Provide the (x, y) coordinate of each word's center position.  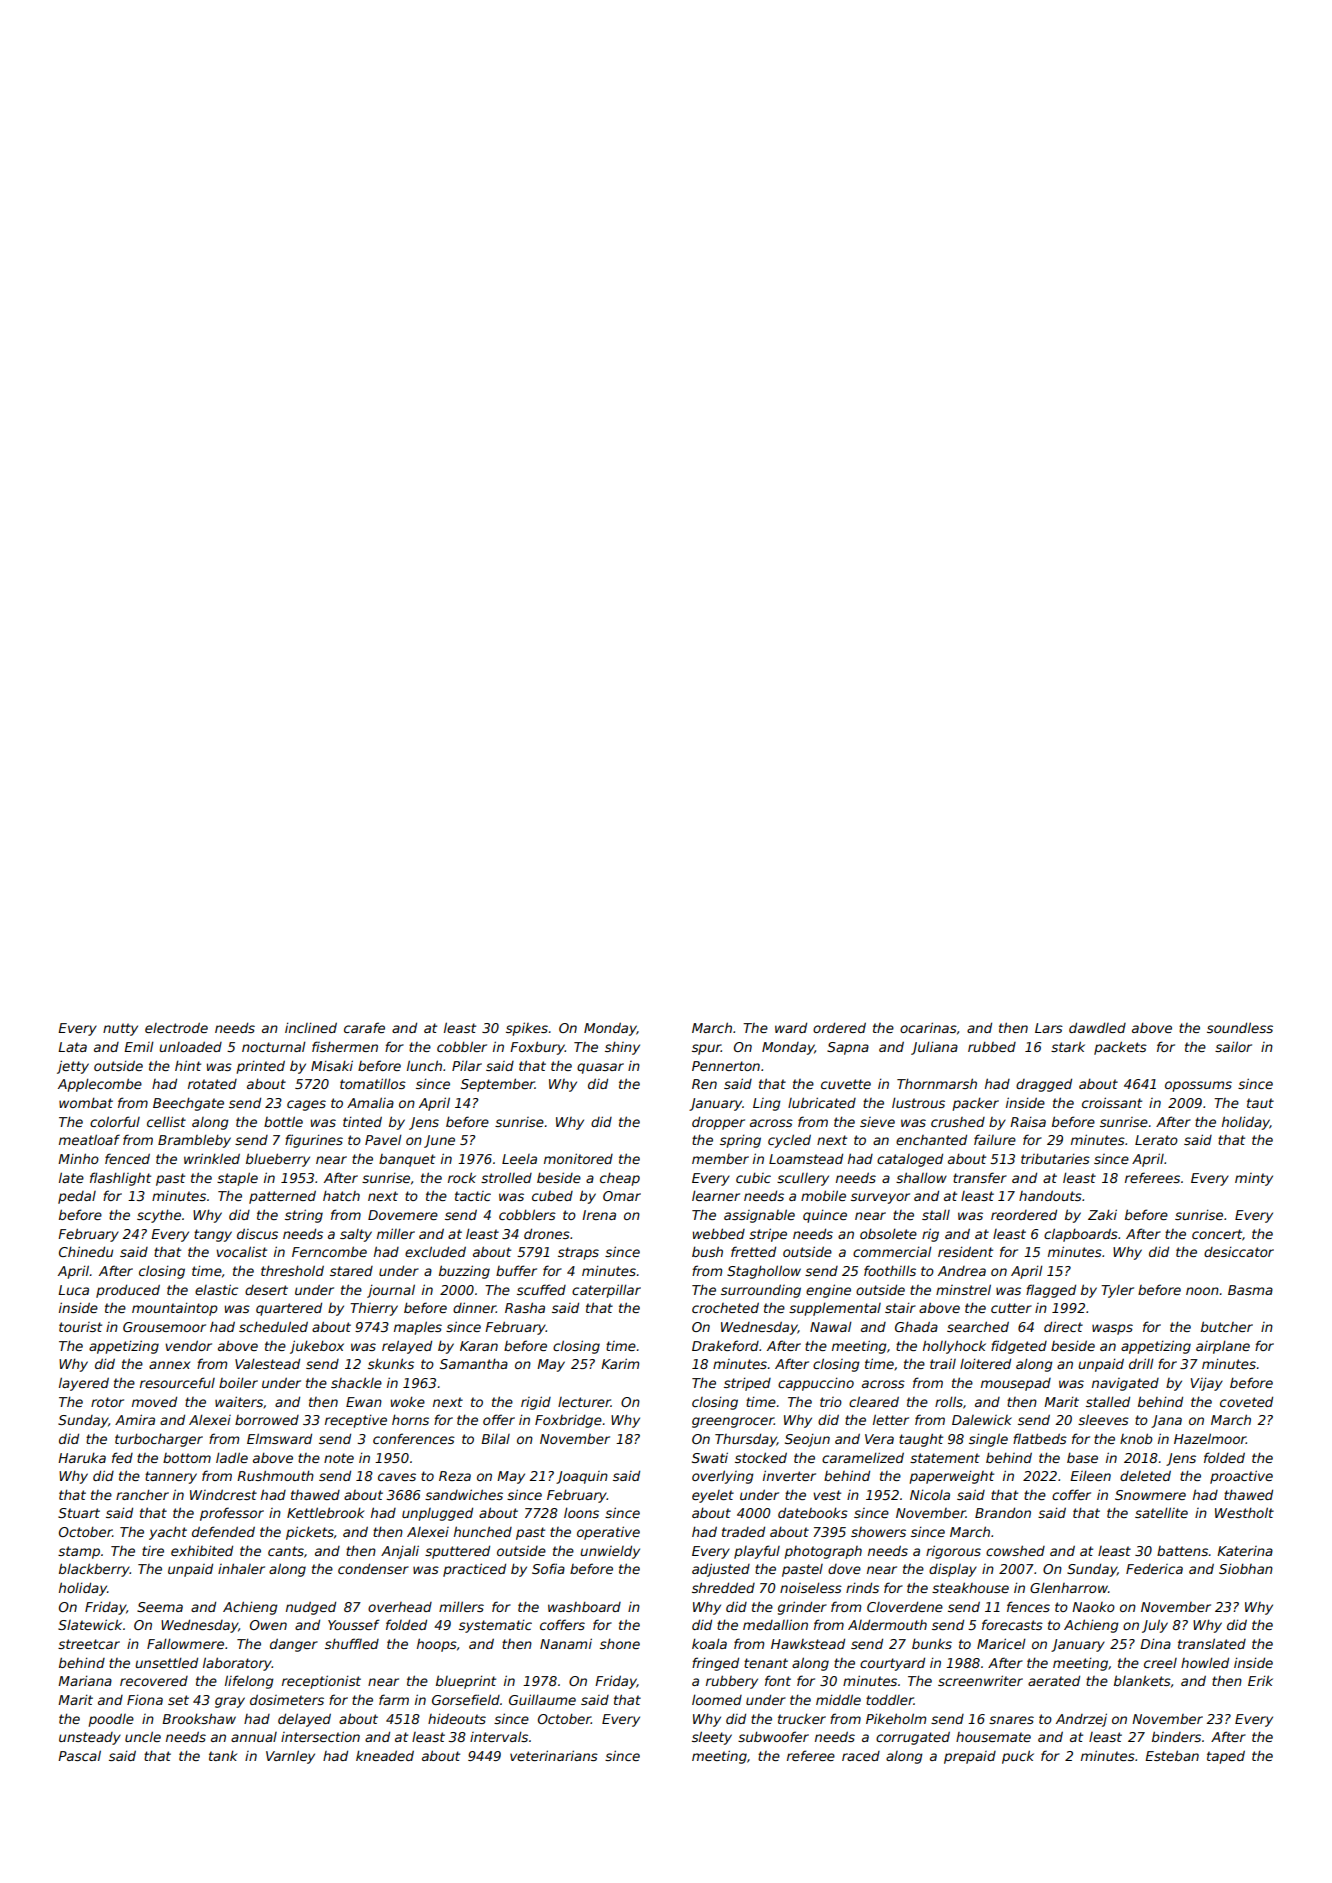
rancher (142, 1494)
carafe (364, 1027)
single (988, 1440)
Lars (1049, 1028)
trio (831, 1402)
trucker (802, 1718)
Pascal (79, 1755)
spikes (527, 1029)
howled (1205, 1662)
